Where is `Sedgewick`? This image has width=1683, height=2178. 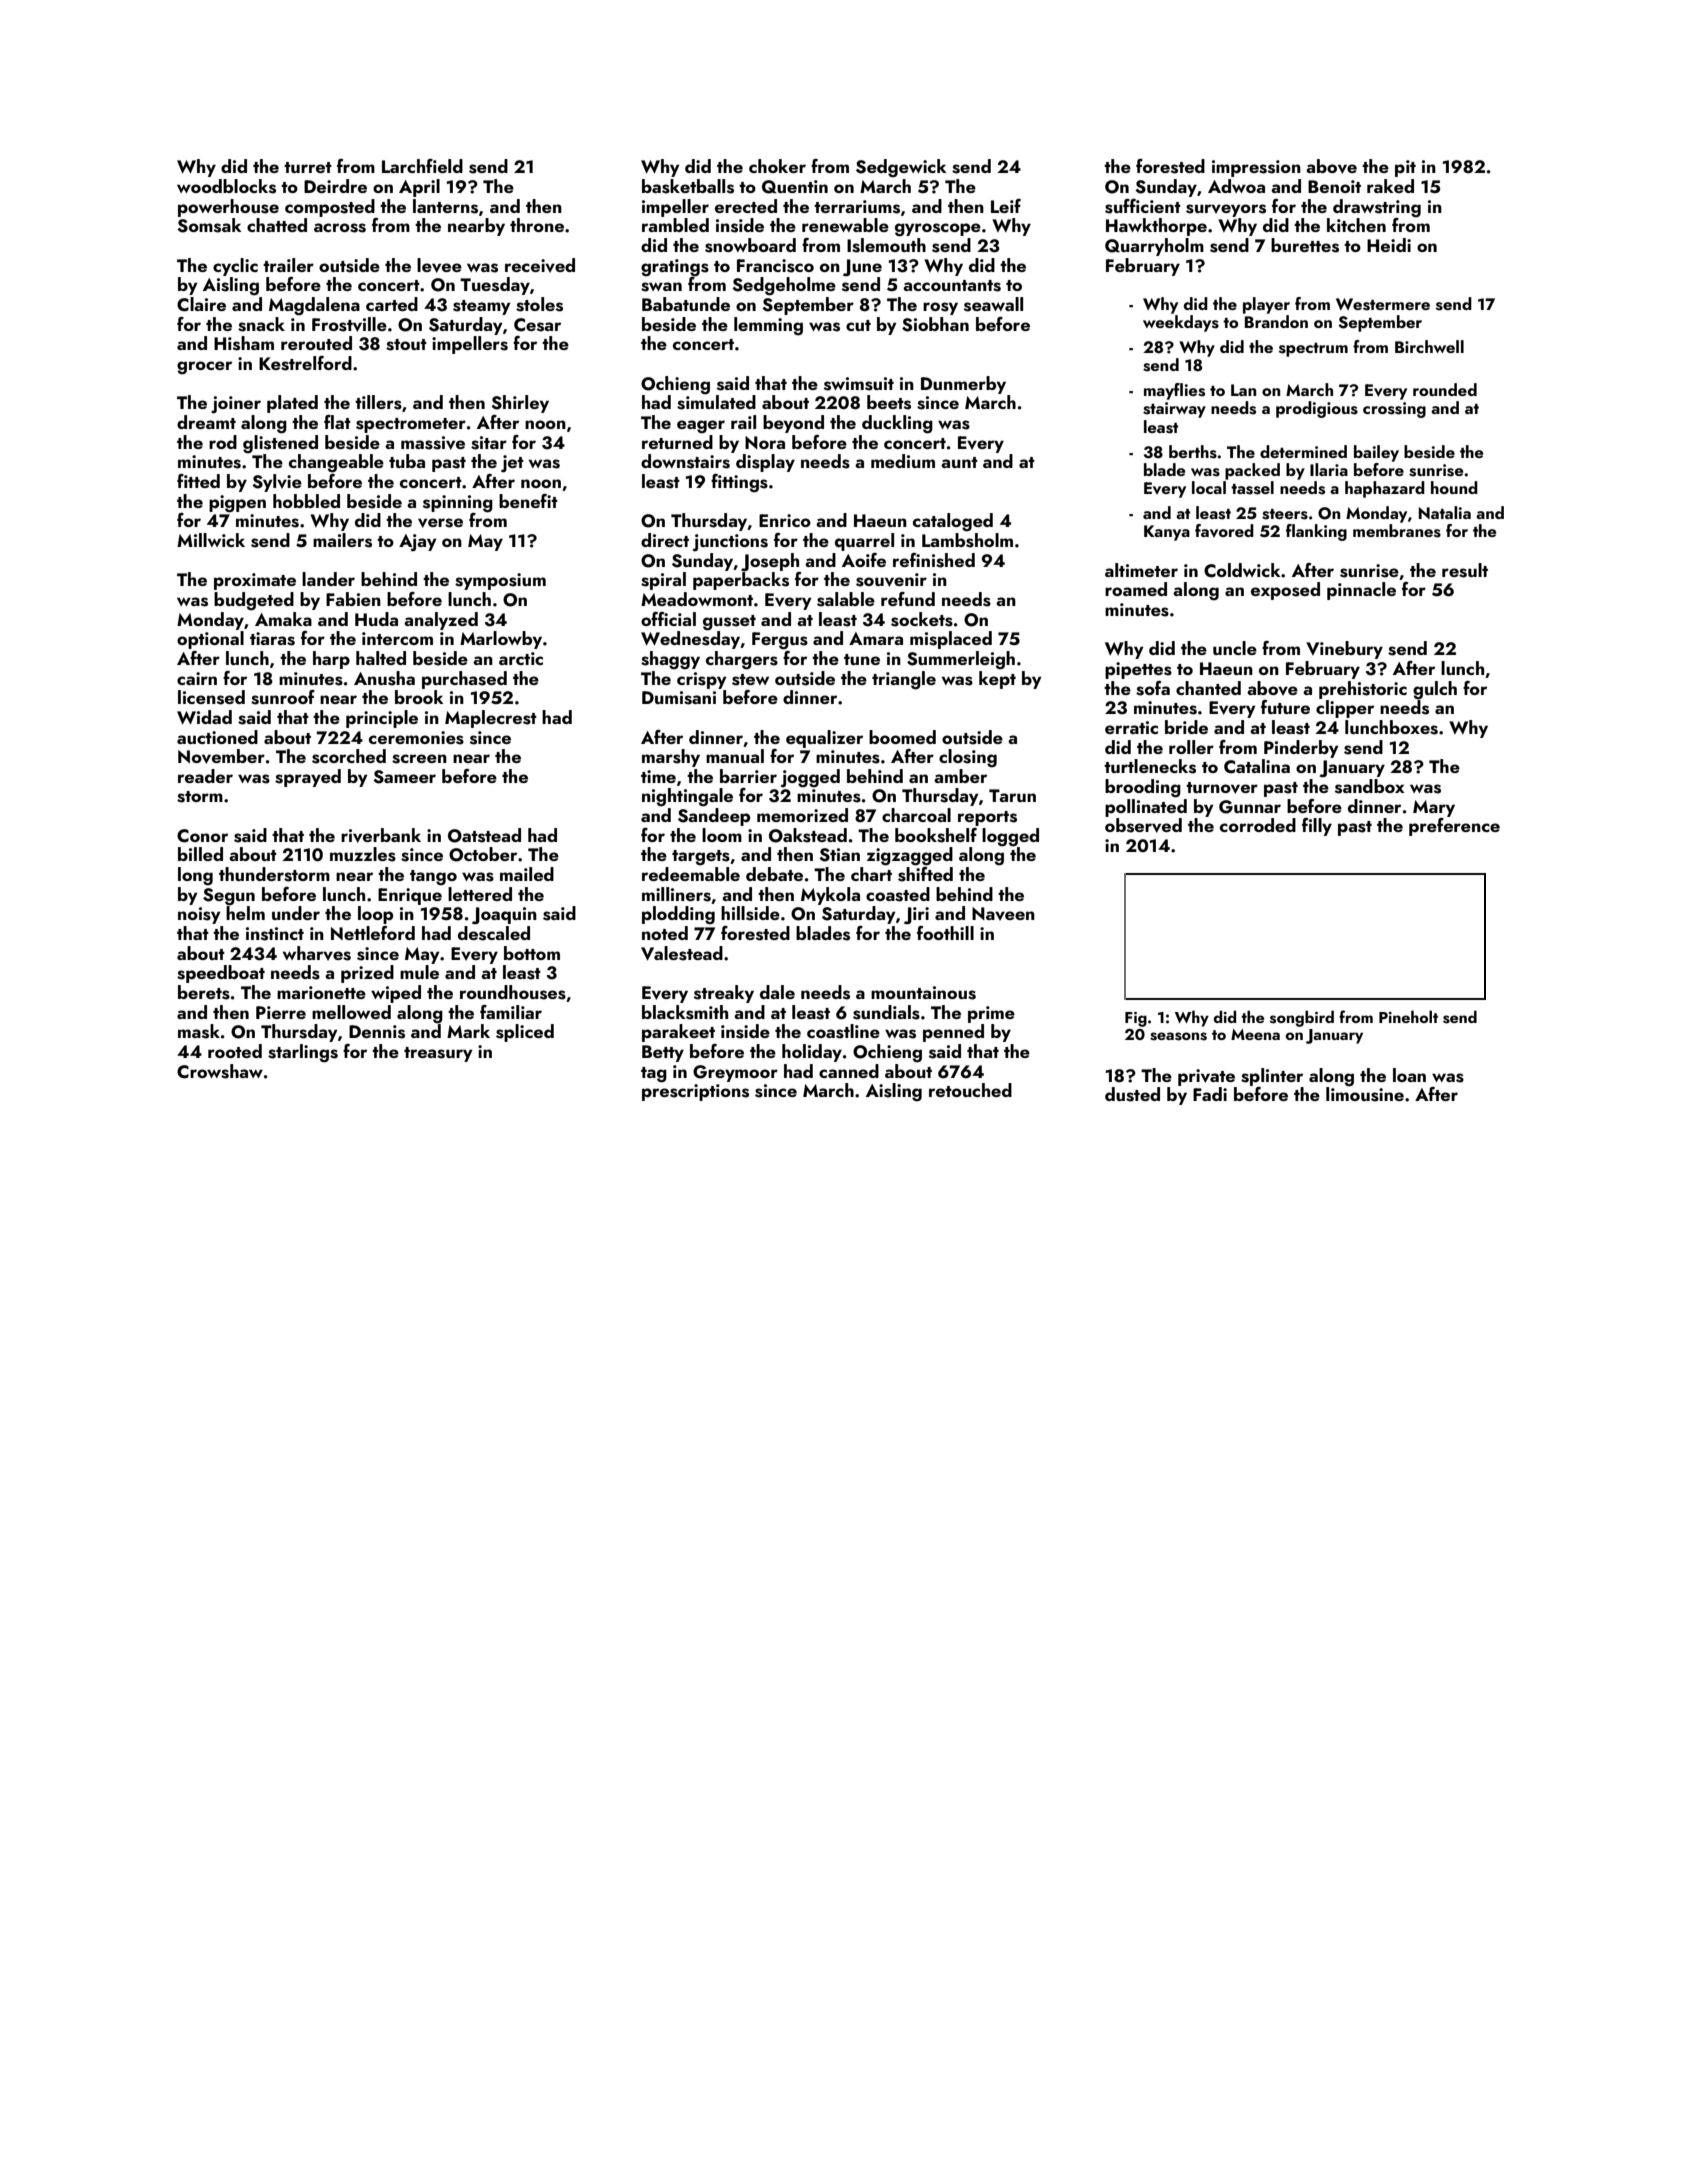
Sedgewick is located at coordinates (901, 168).
